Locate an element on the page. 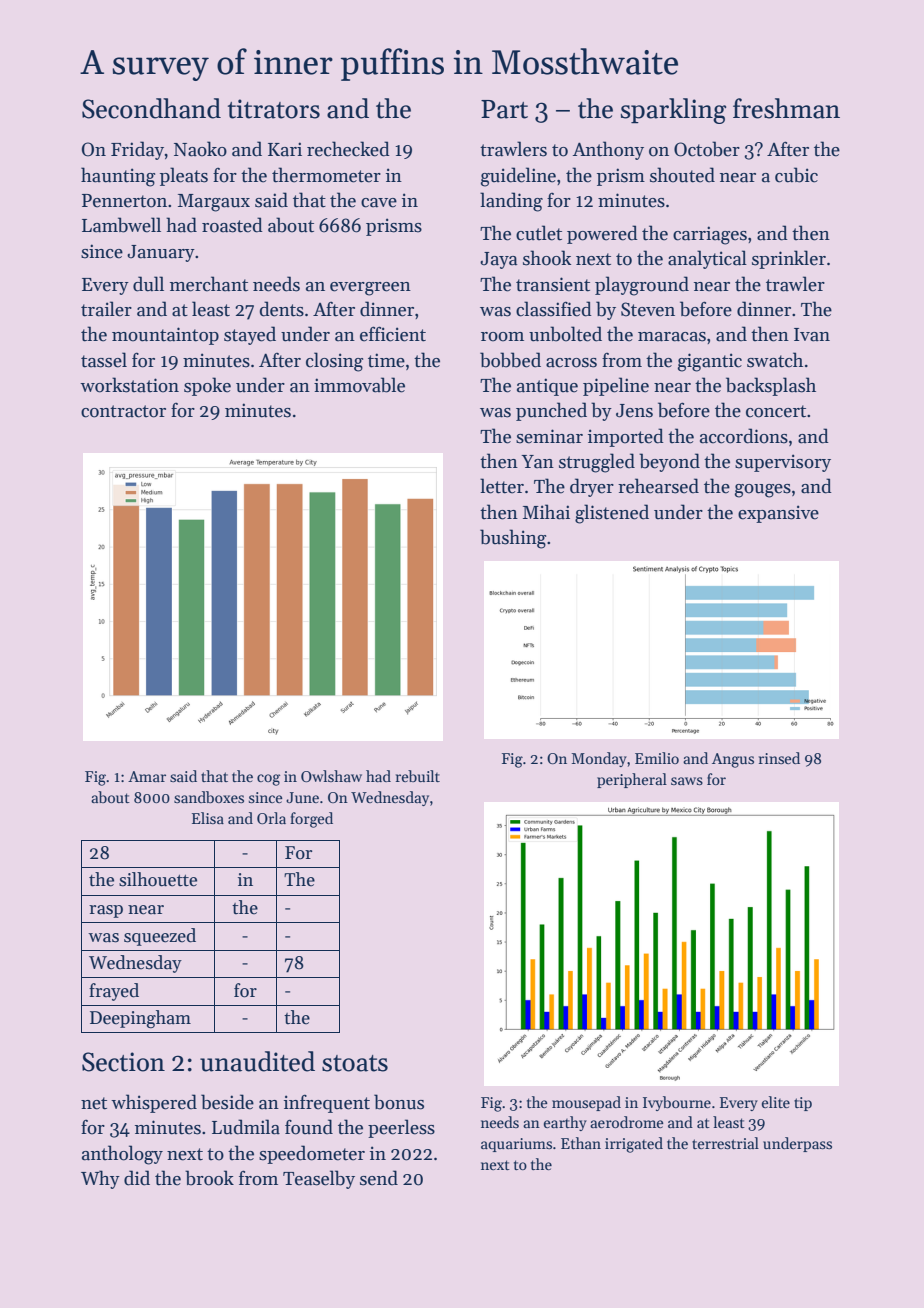  glistened is located at coordinates (612, 514).
